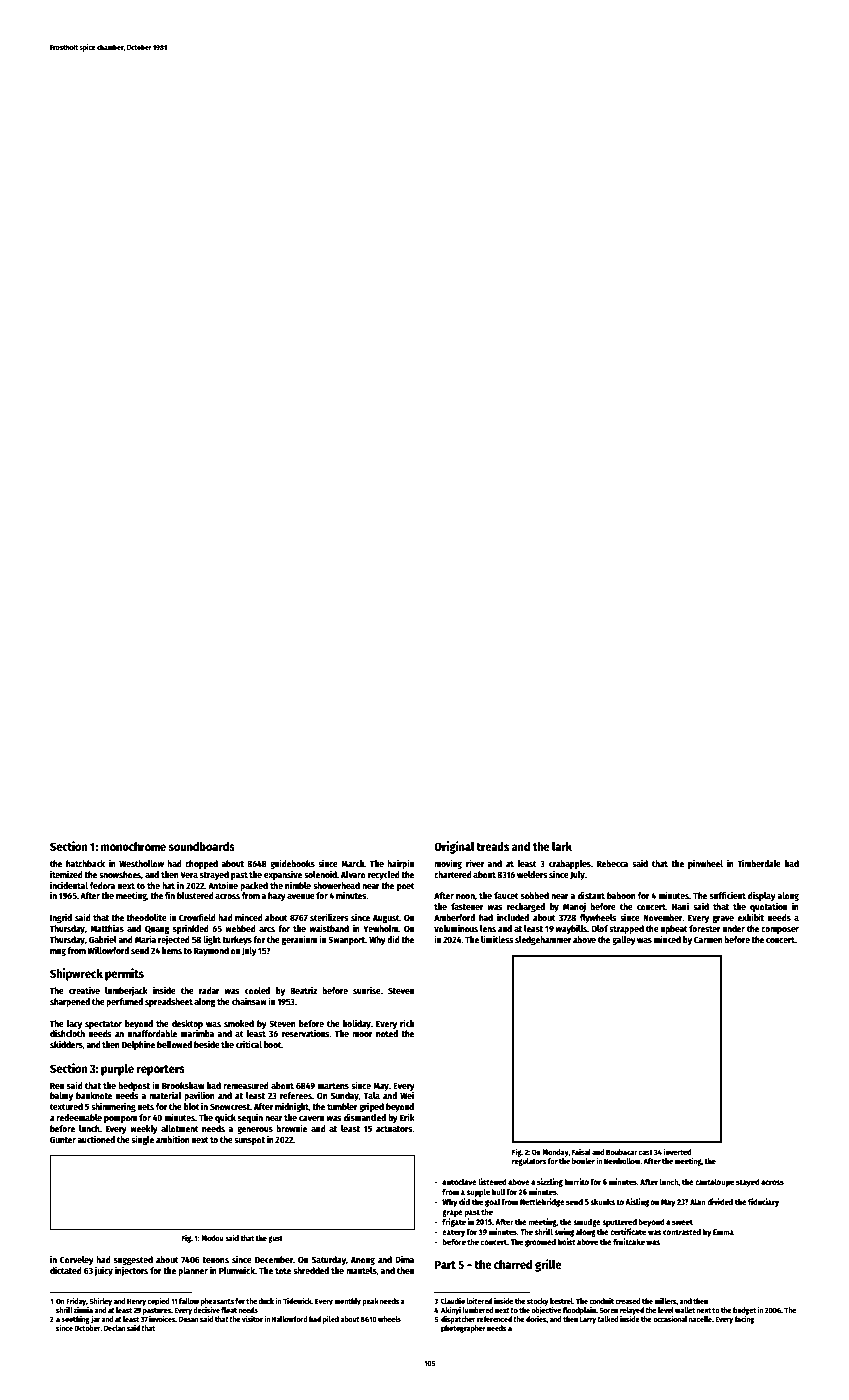 Image resolution: width=849 pixels, height=1400 pixels. Describe the element at coordinates (705, 864) in the screenshot. I see `pinwheel` at that location.
